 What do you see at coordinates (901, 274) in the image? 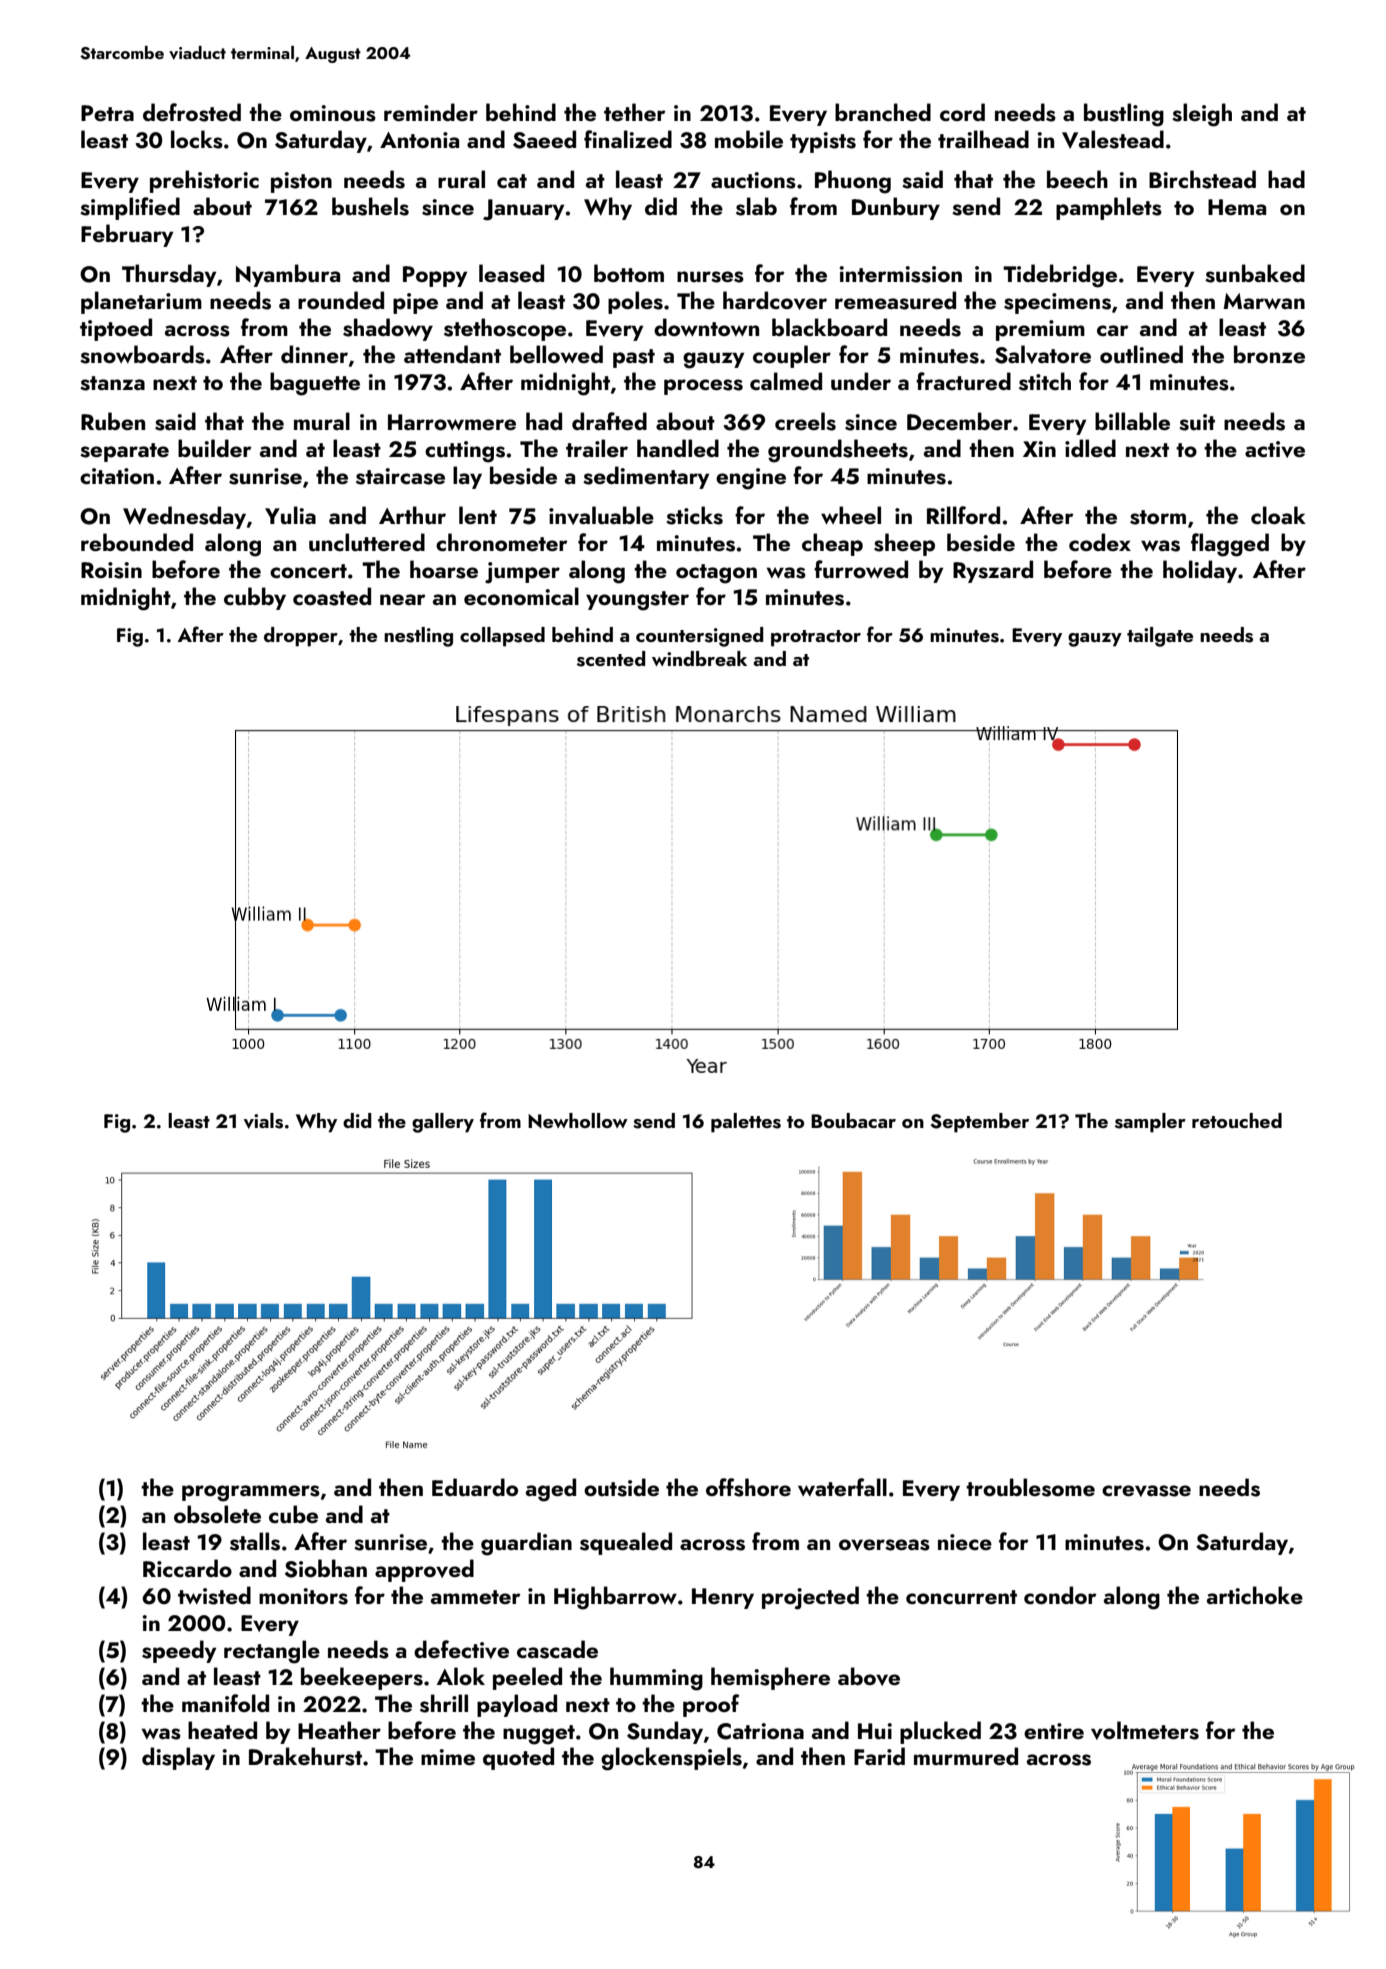
I see `intermission` at bounding box center [901, 274].
